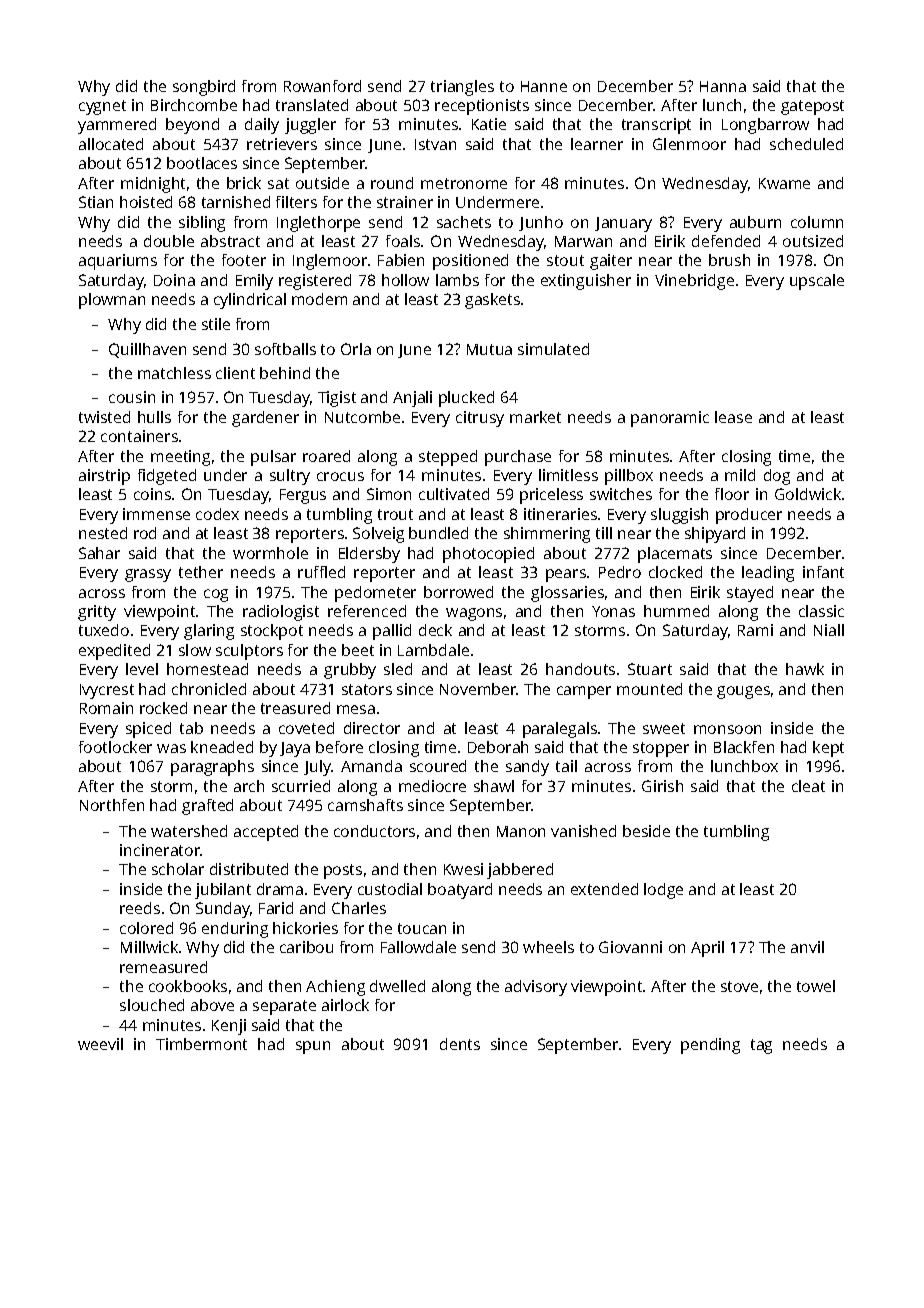 Image resolution: width=924 pixels, height=1308 pixels. I want to click on weevil, so click(100, 1044).
